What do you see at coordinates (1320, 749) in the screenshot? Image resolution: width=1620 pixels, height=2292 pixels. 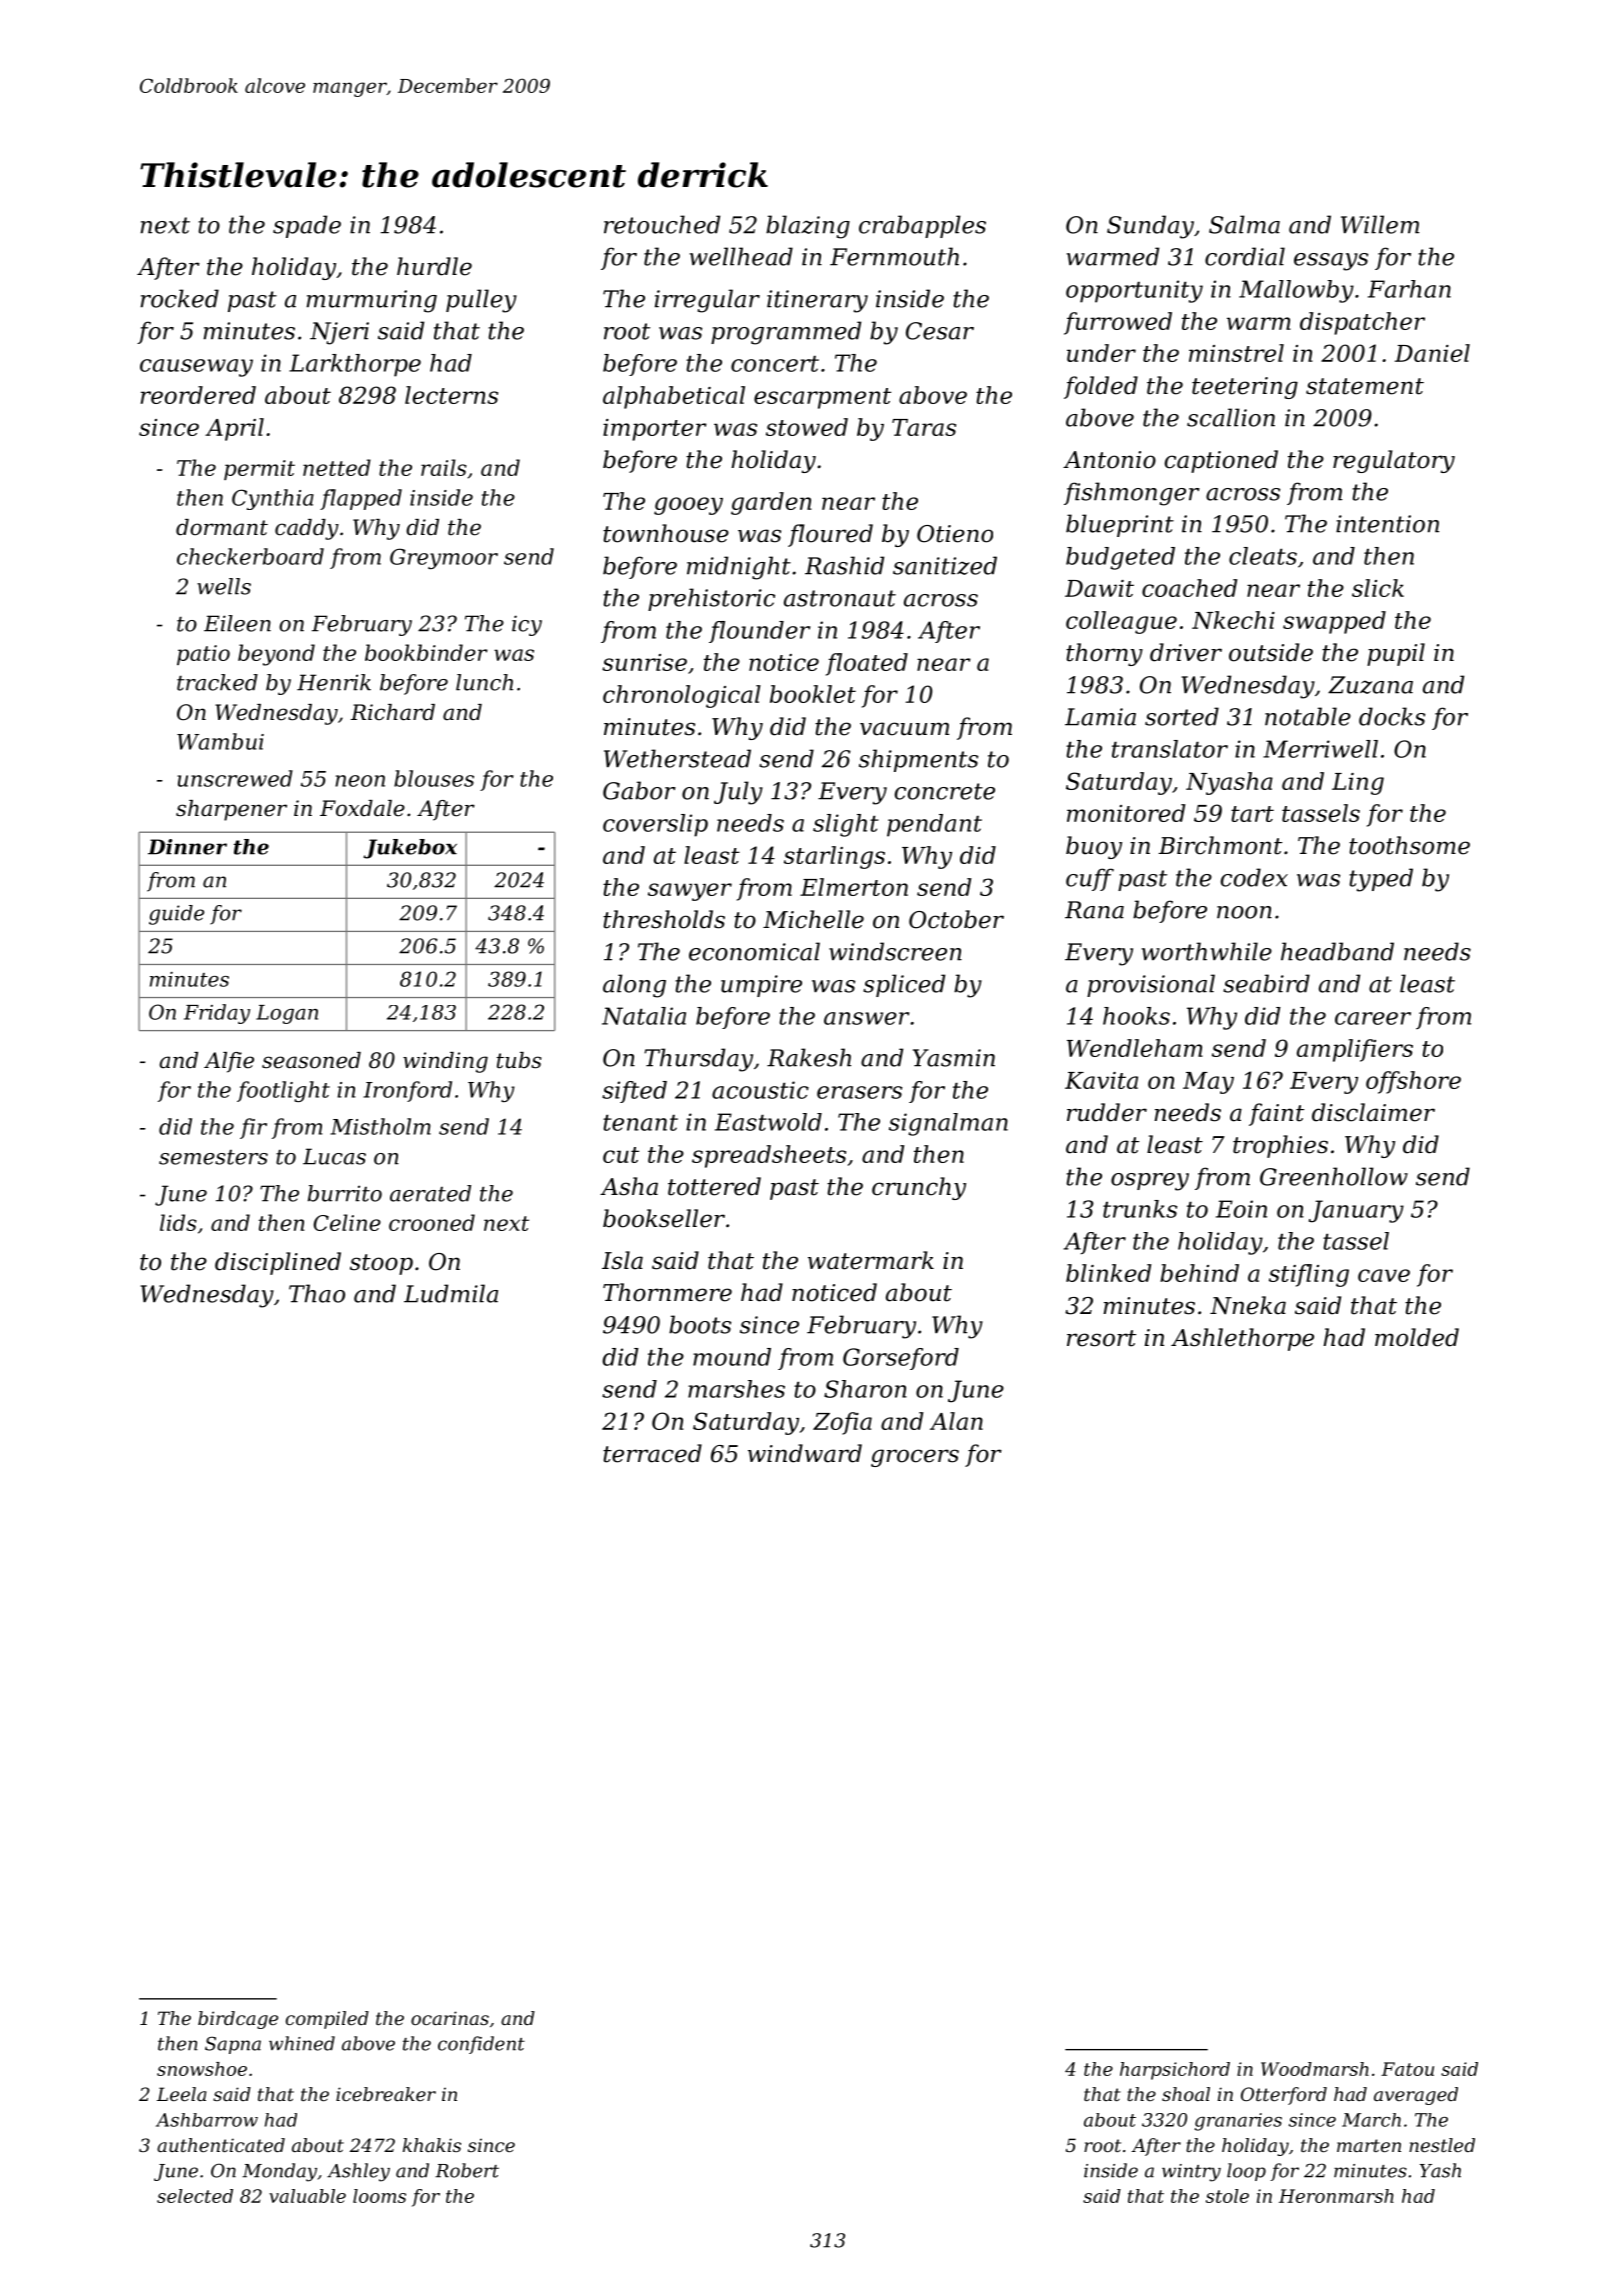 I see `Merriwell` at bounding box center [1320, 749].
